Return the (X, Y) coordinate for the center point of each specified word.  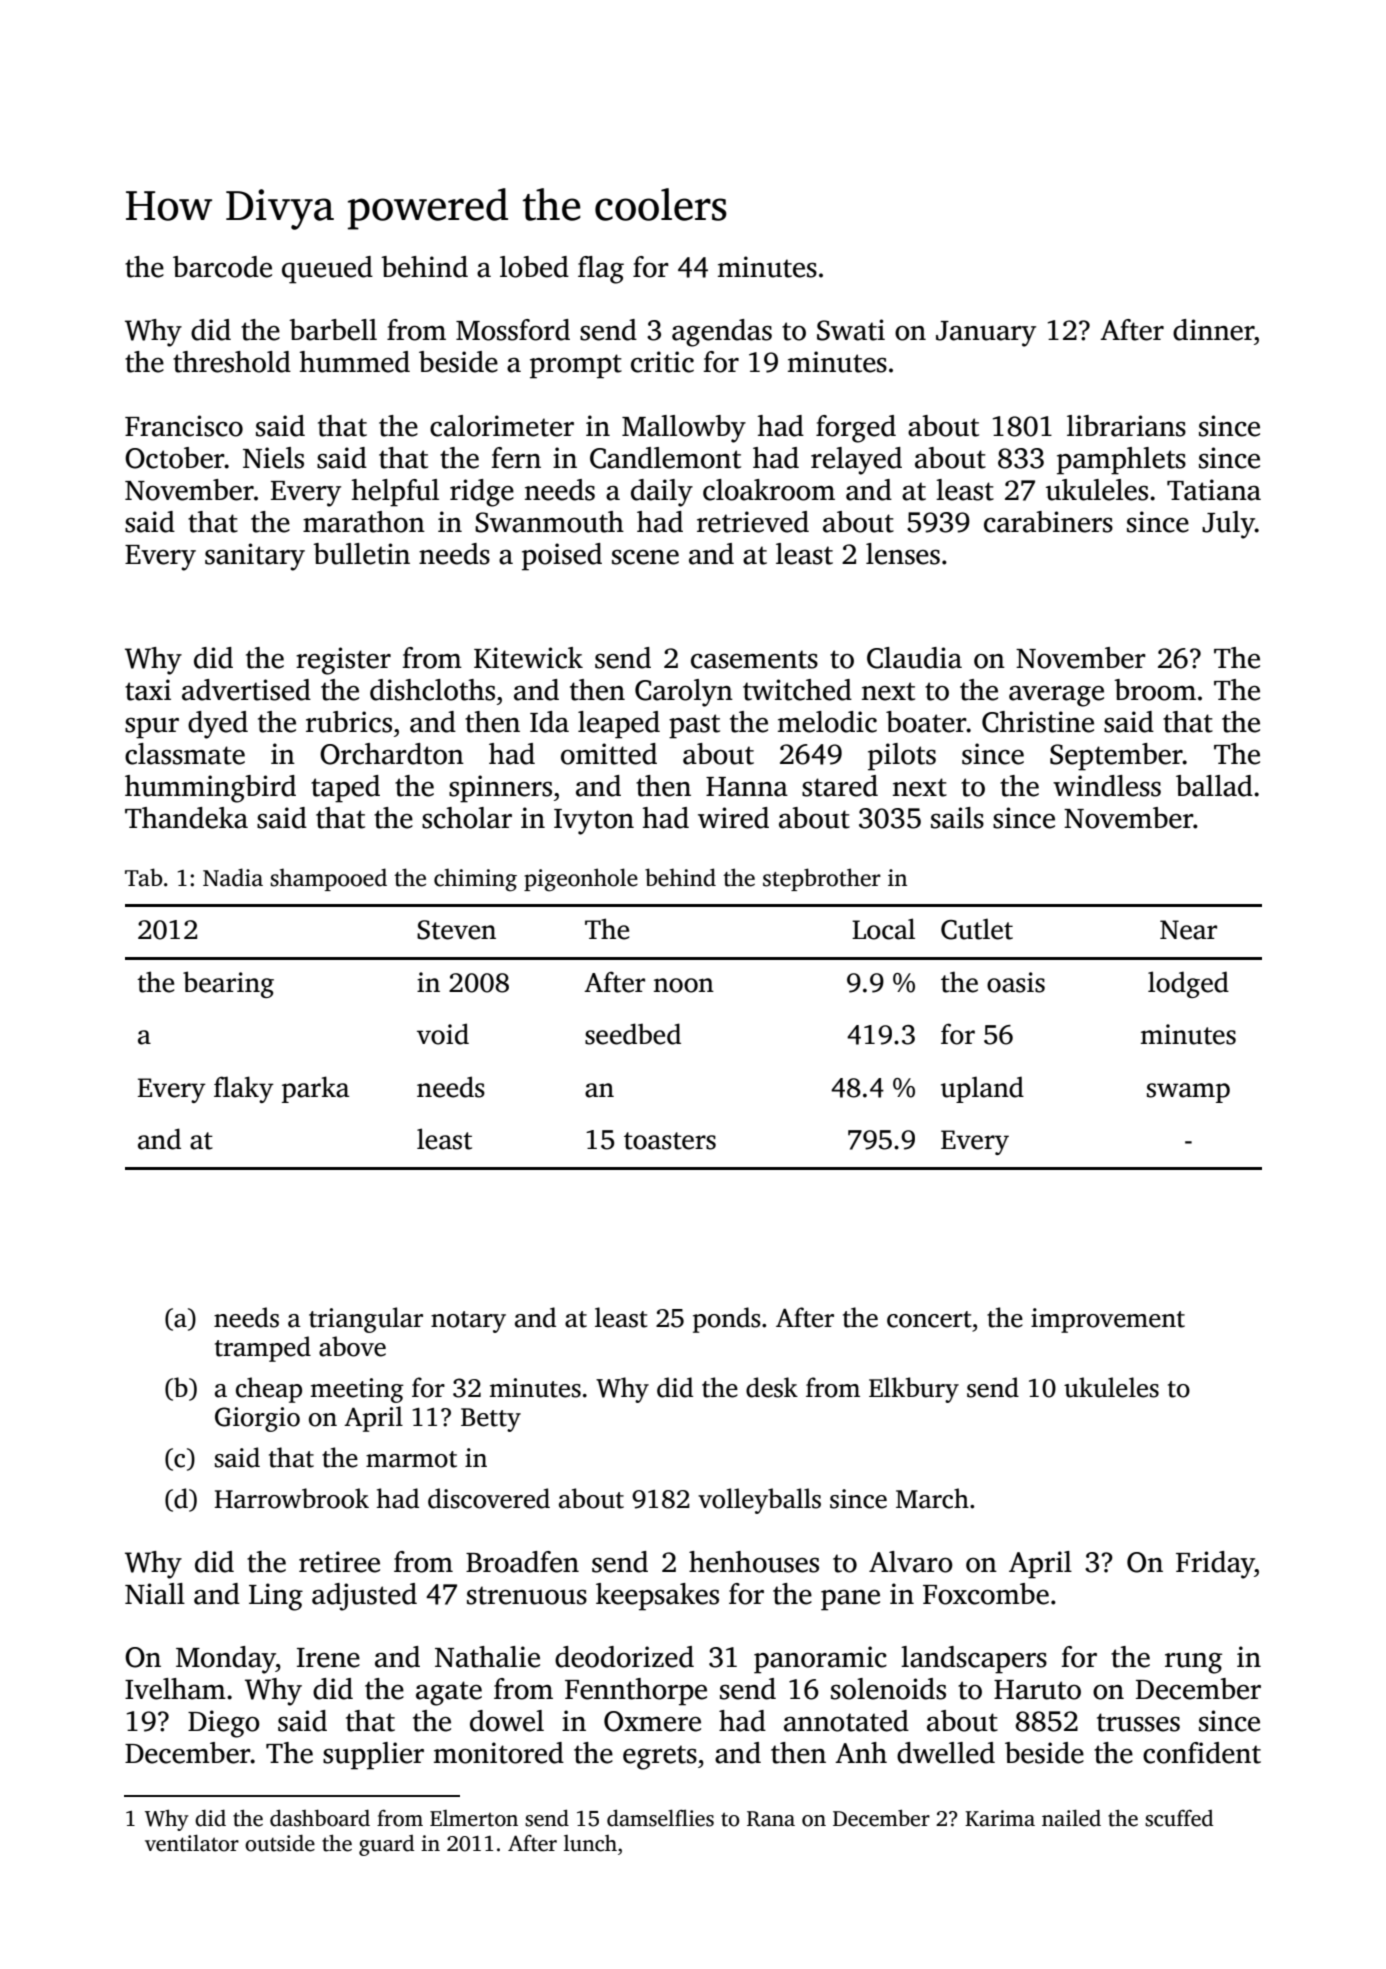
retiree (339, 1562)
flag (601, 270)
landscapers (974, 1660)
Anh (861, 1752)
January (986, 334)
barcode (222, 267)
